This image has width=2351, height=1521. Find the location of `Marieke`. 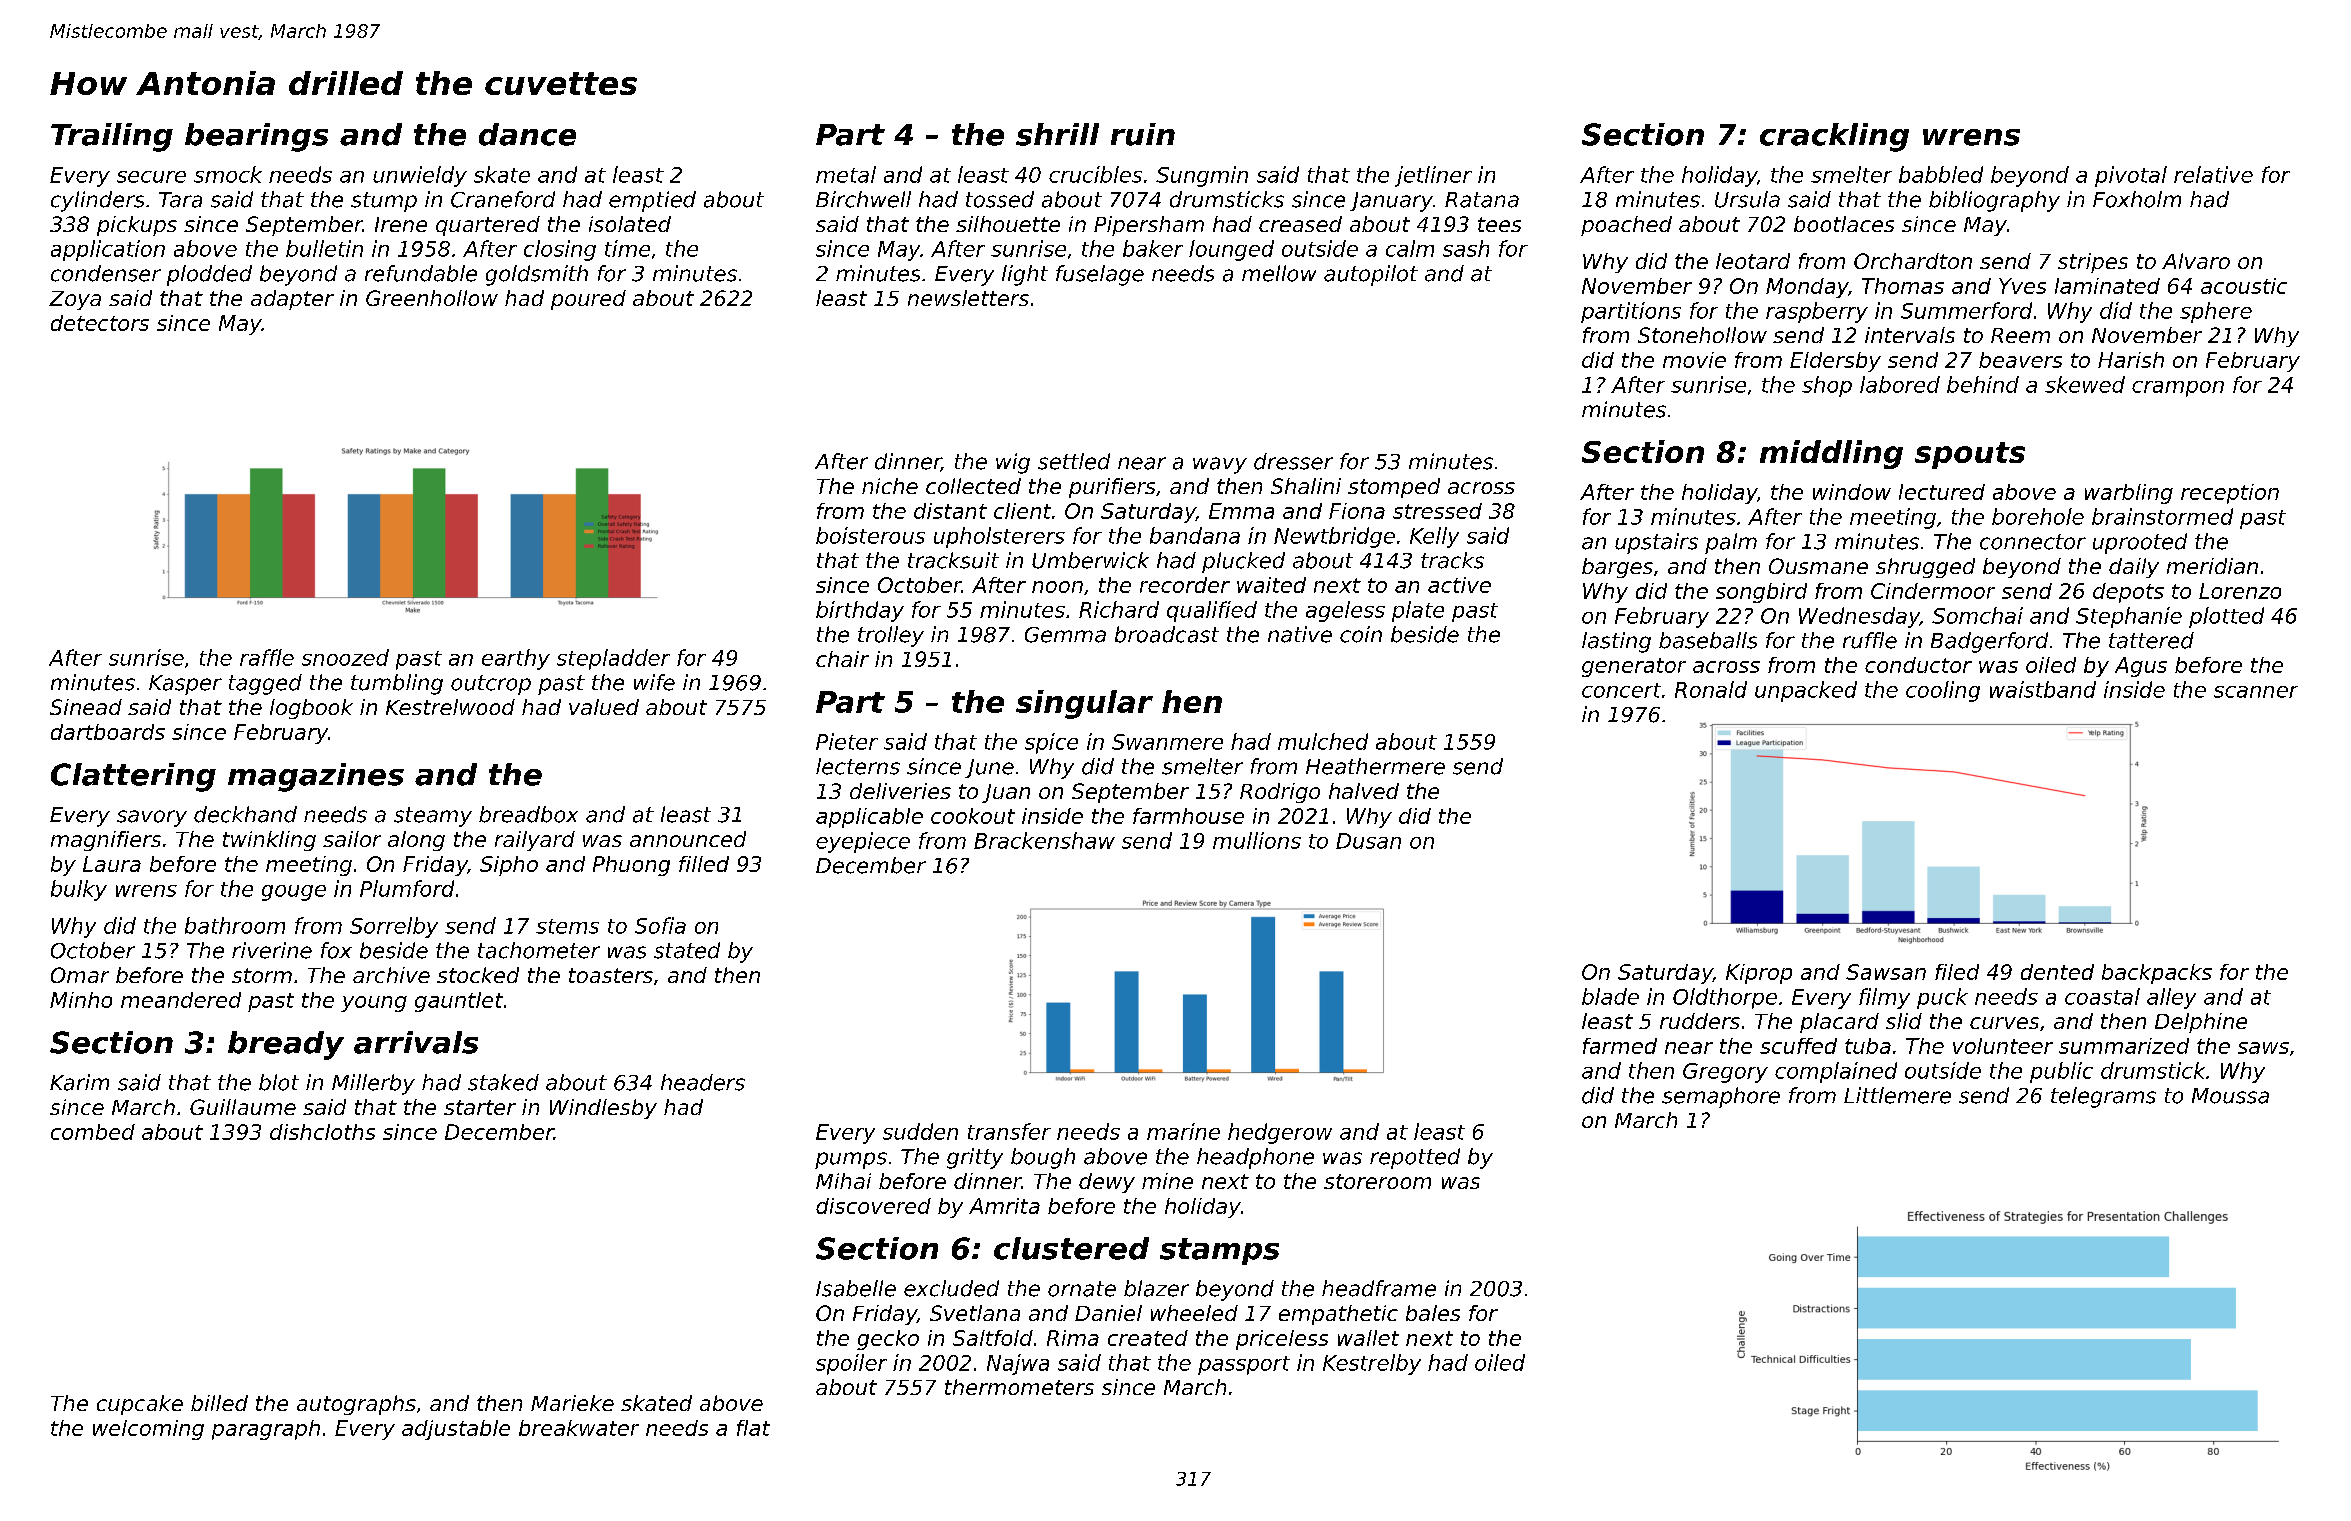

Marieke is located at coordinates (572, 1403).
